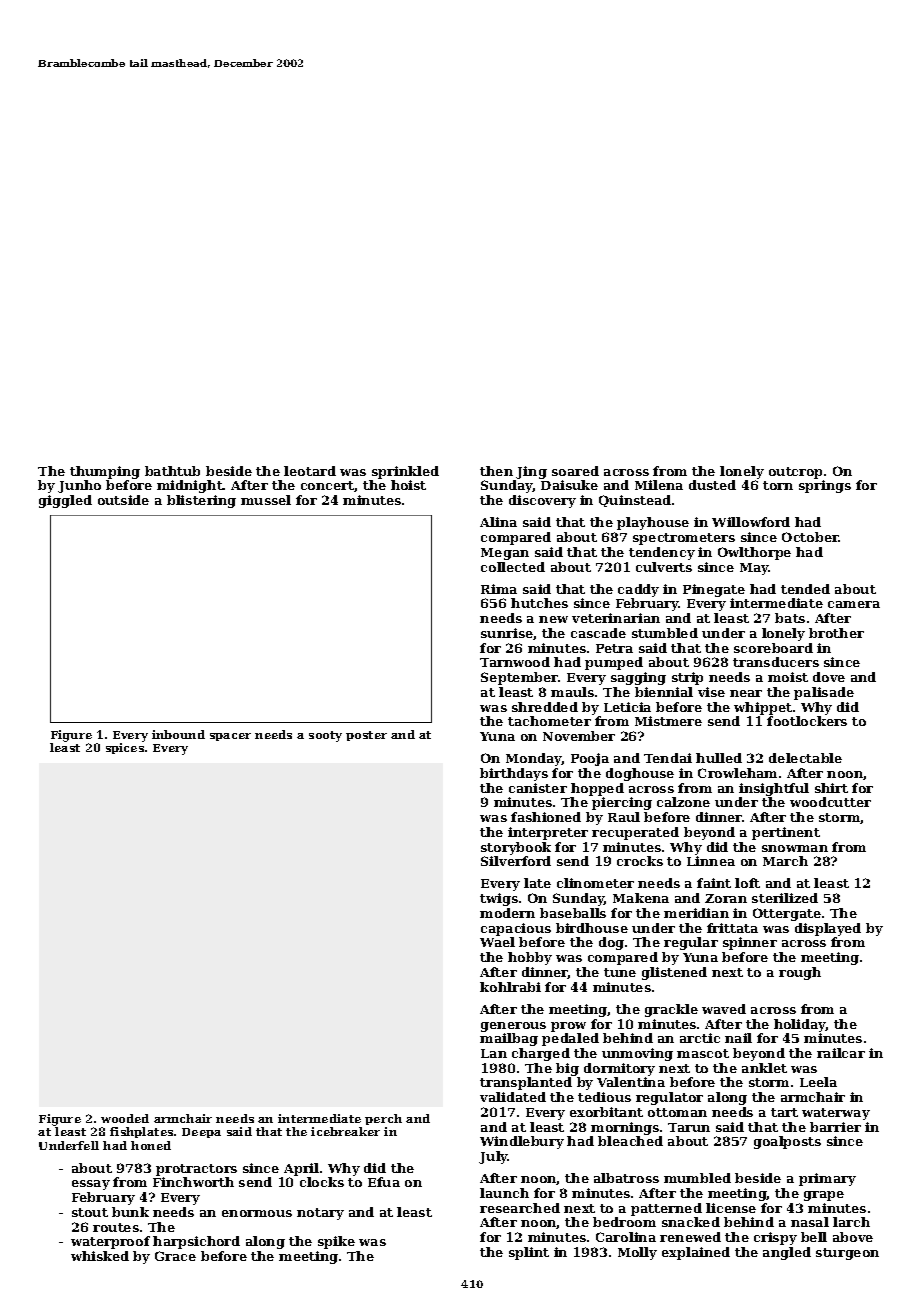 The height and width of the screenshot is (1308, 924). Describe the element at coordinates (493, 1157) in the screenshot. I see `July` at that location.
